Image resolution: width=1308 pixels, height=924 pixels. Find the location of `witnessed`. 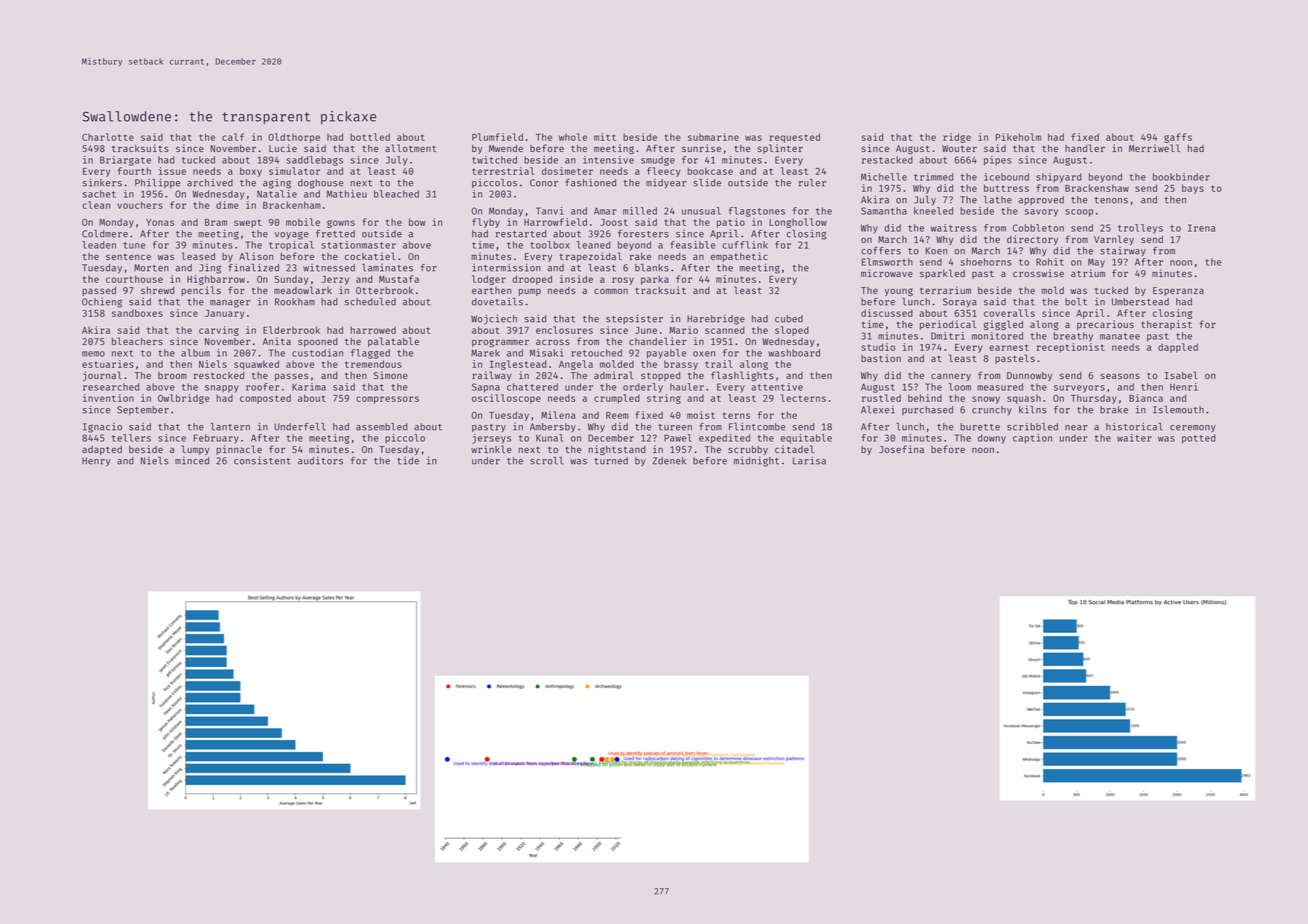

witnessed is located at coordinates (329, 268).
